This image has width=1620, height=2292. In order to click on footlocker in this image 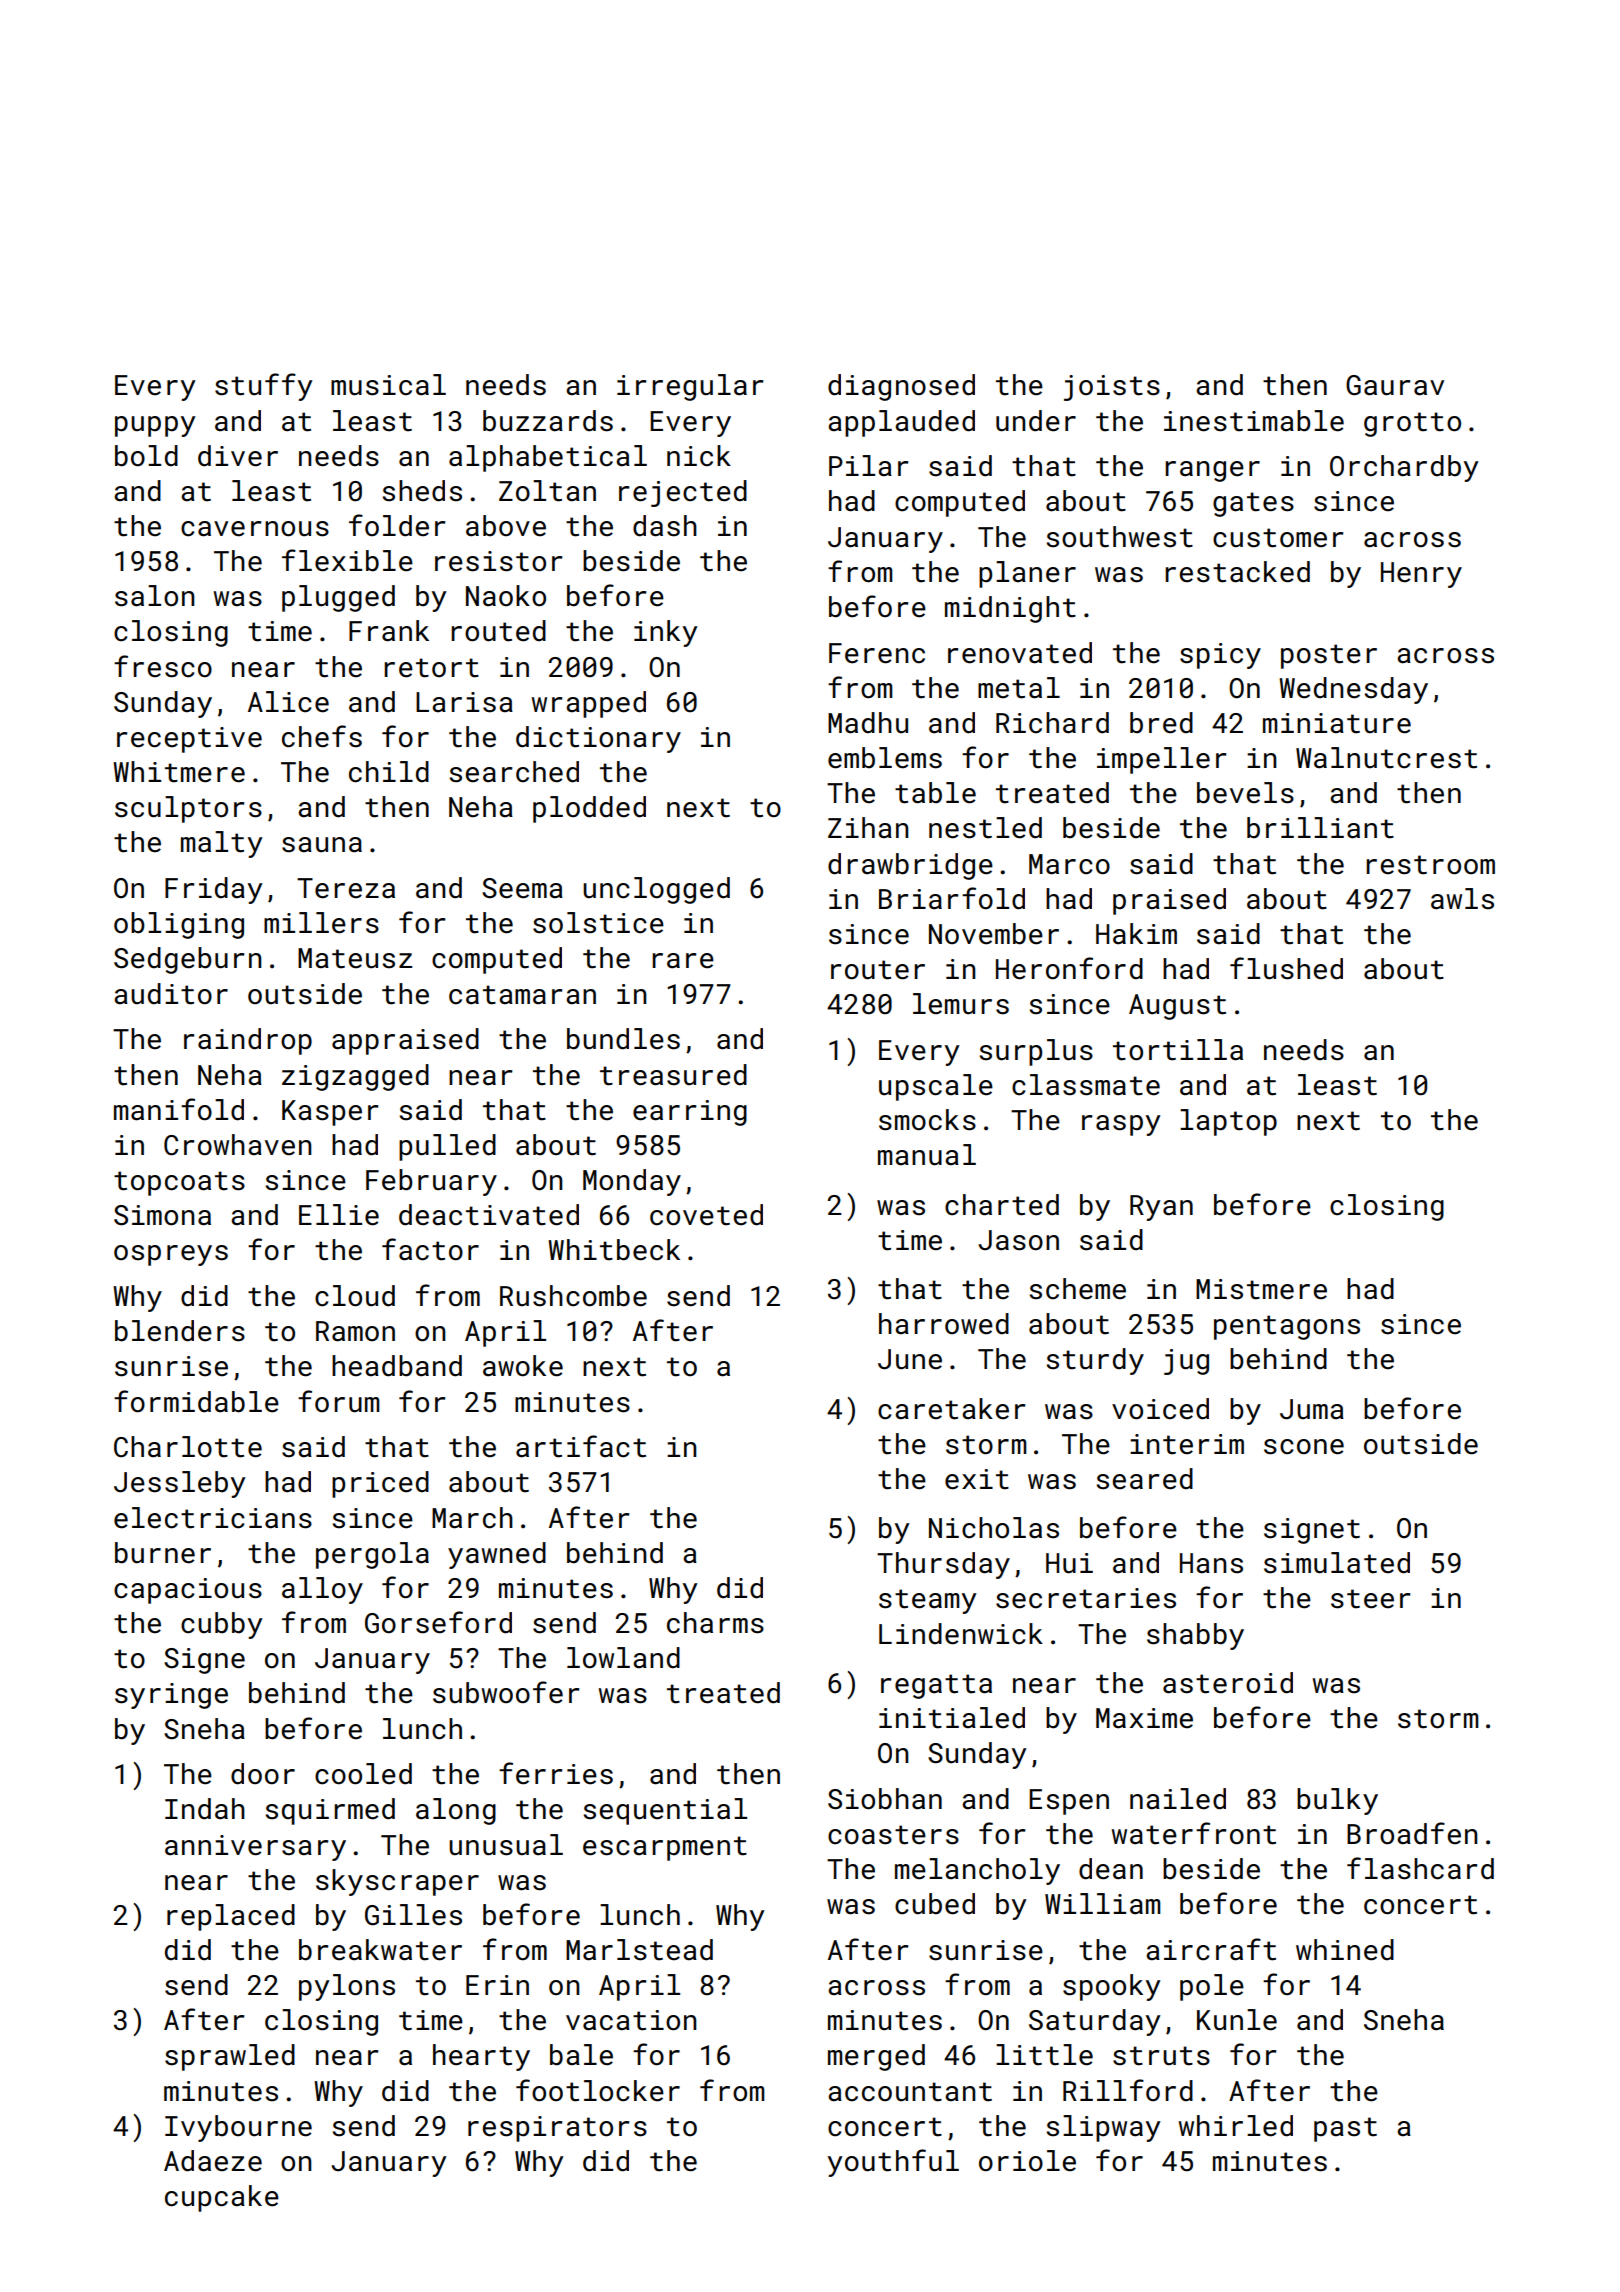, I will do `click(598, 2090)`.
